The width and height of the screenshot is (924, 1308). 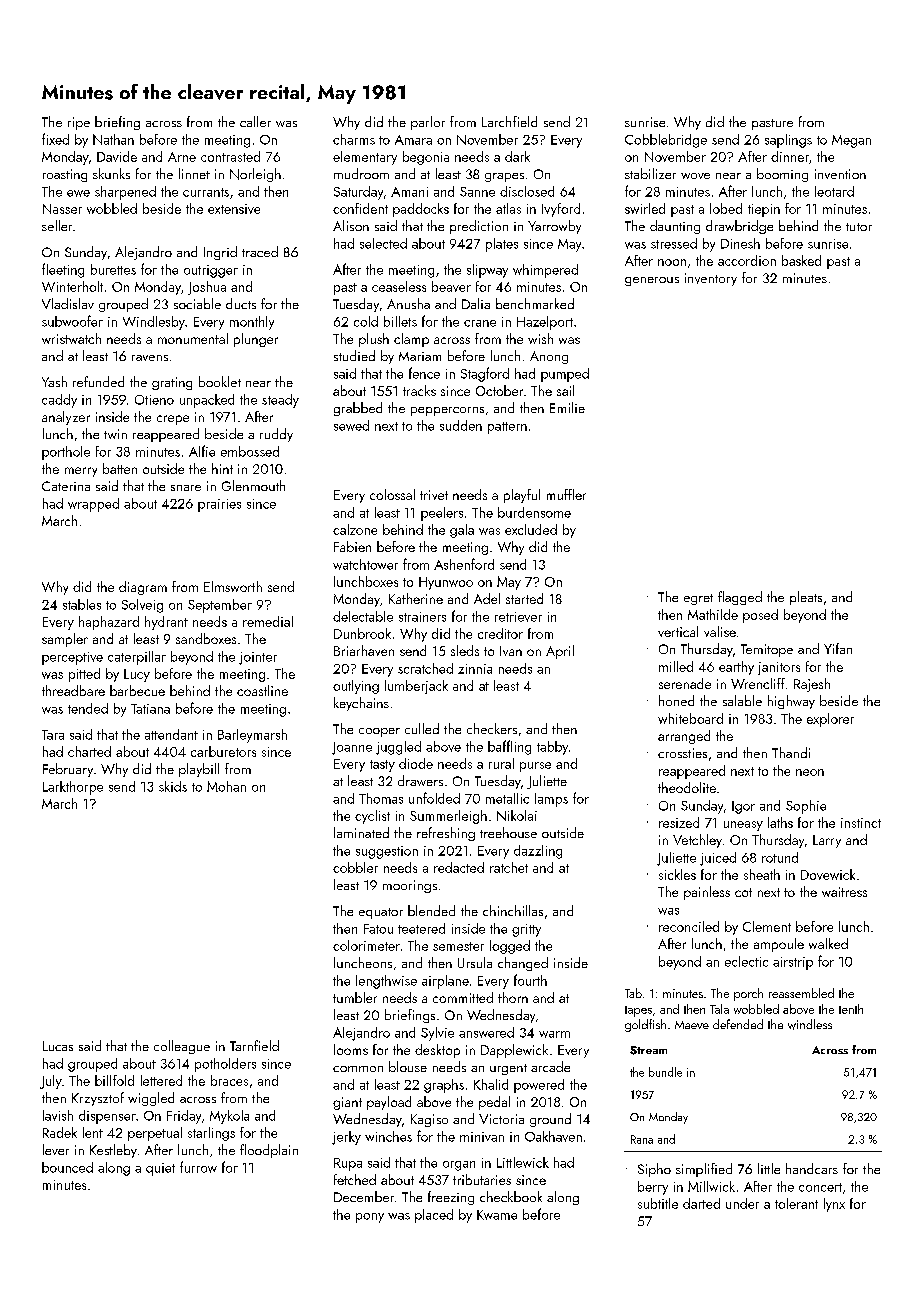 I want to click on colleague, so click(x=182, y=1047).
